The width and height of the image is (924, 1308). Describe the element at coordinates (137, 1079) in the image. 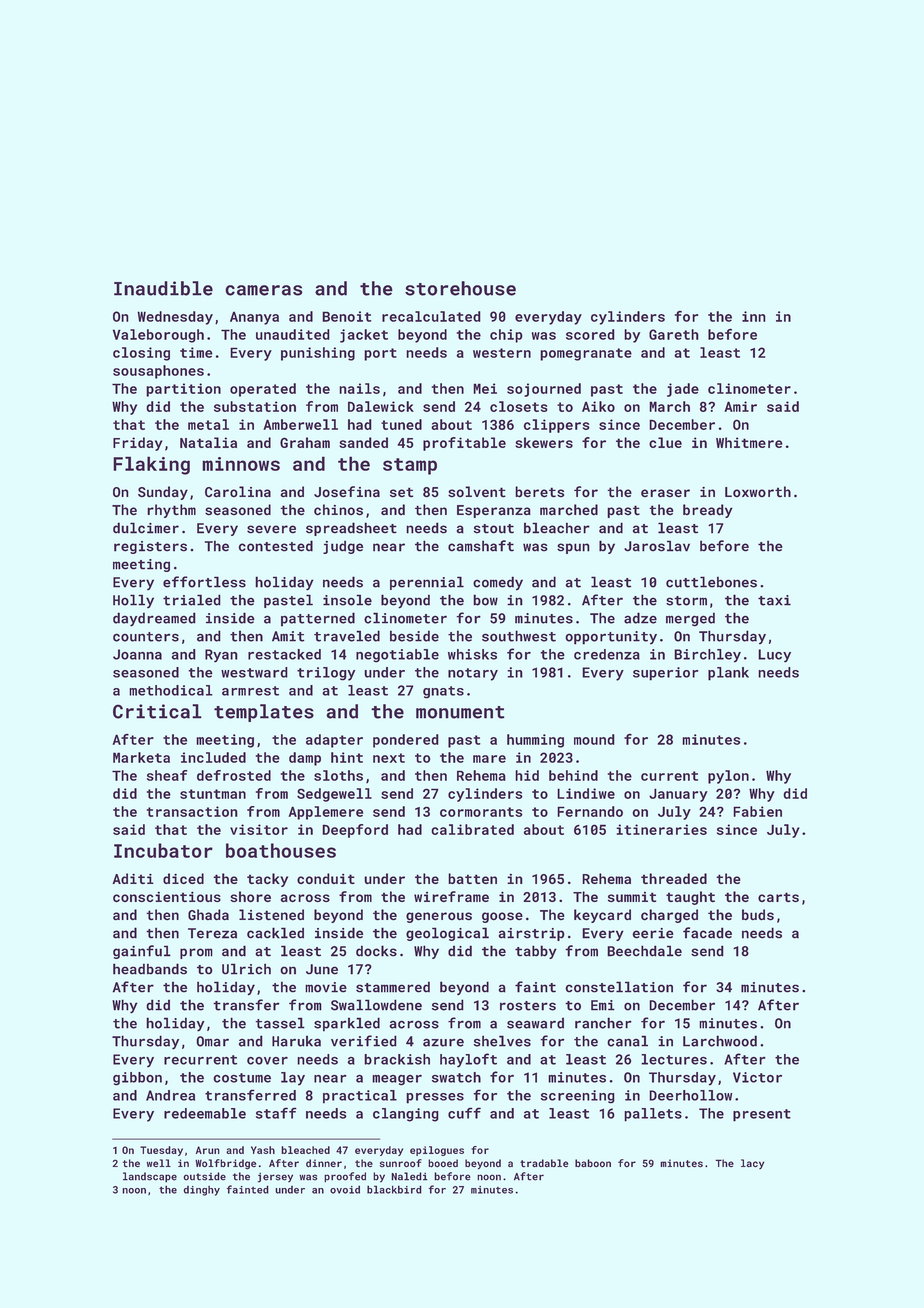

I see `gibbon` at that location.
